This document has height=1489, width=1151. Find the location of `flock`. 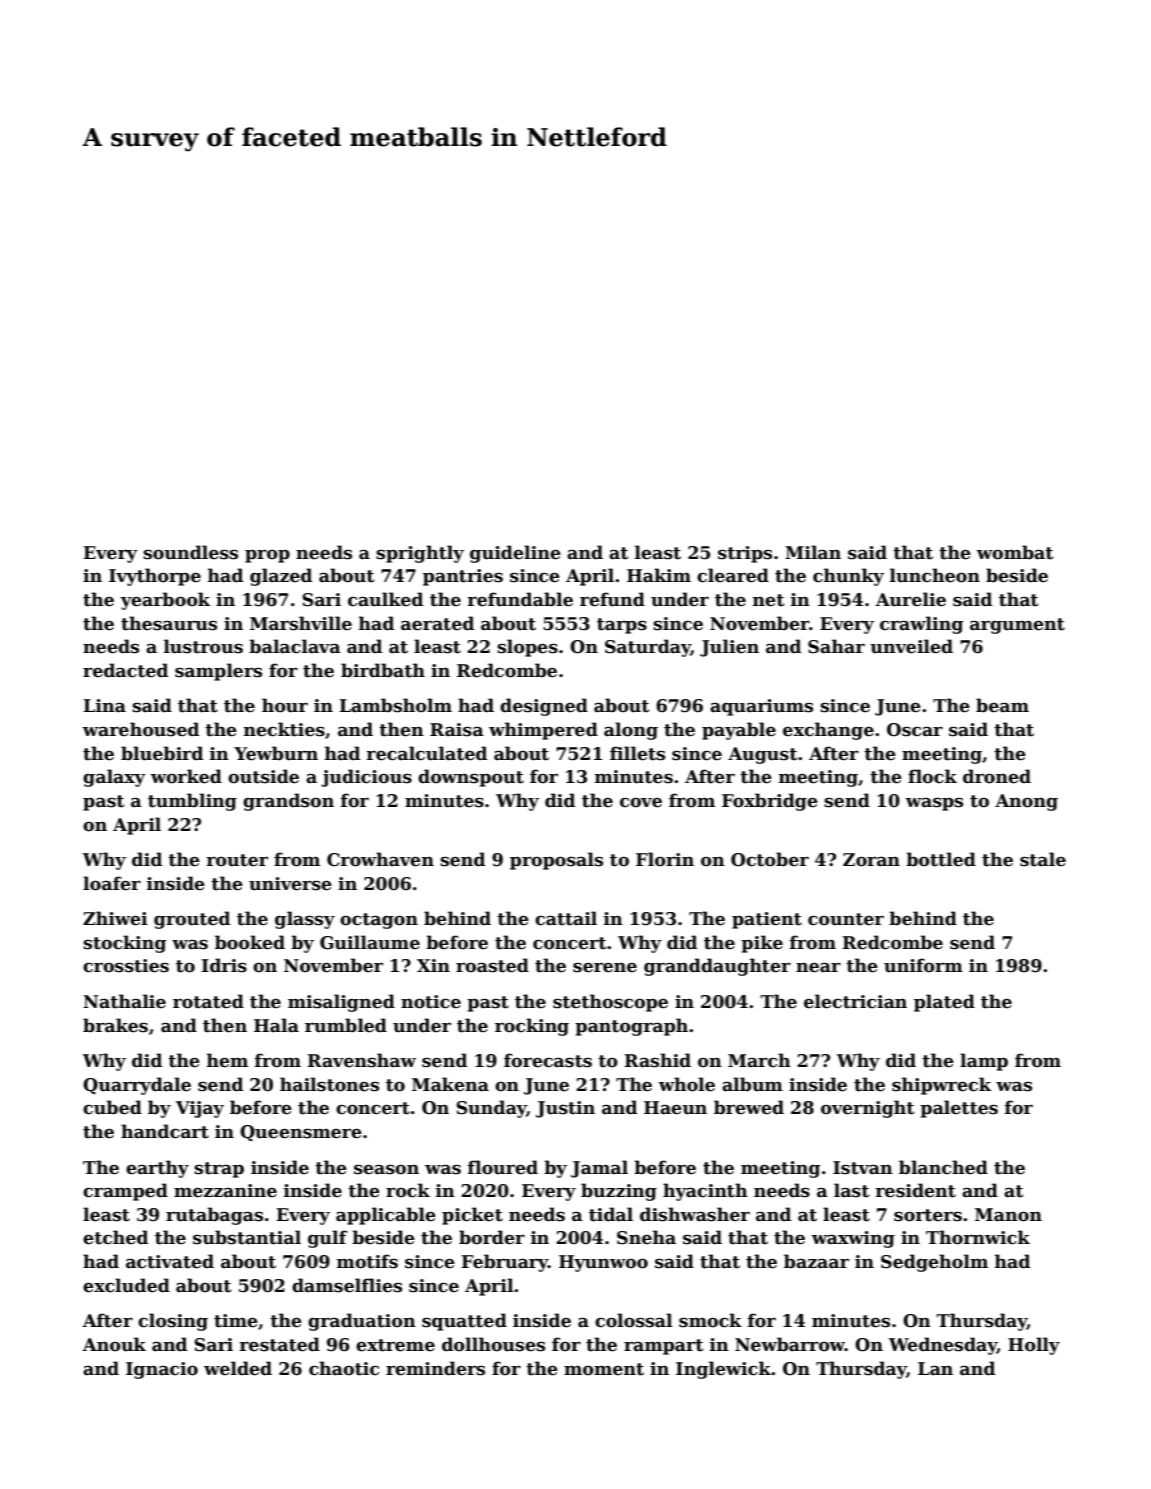

flock is located at coordinates (932, 776).
